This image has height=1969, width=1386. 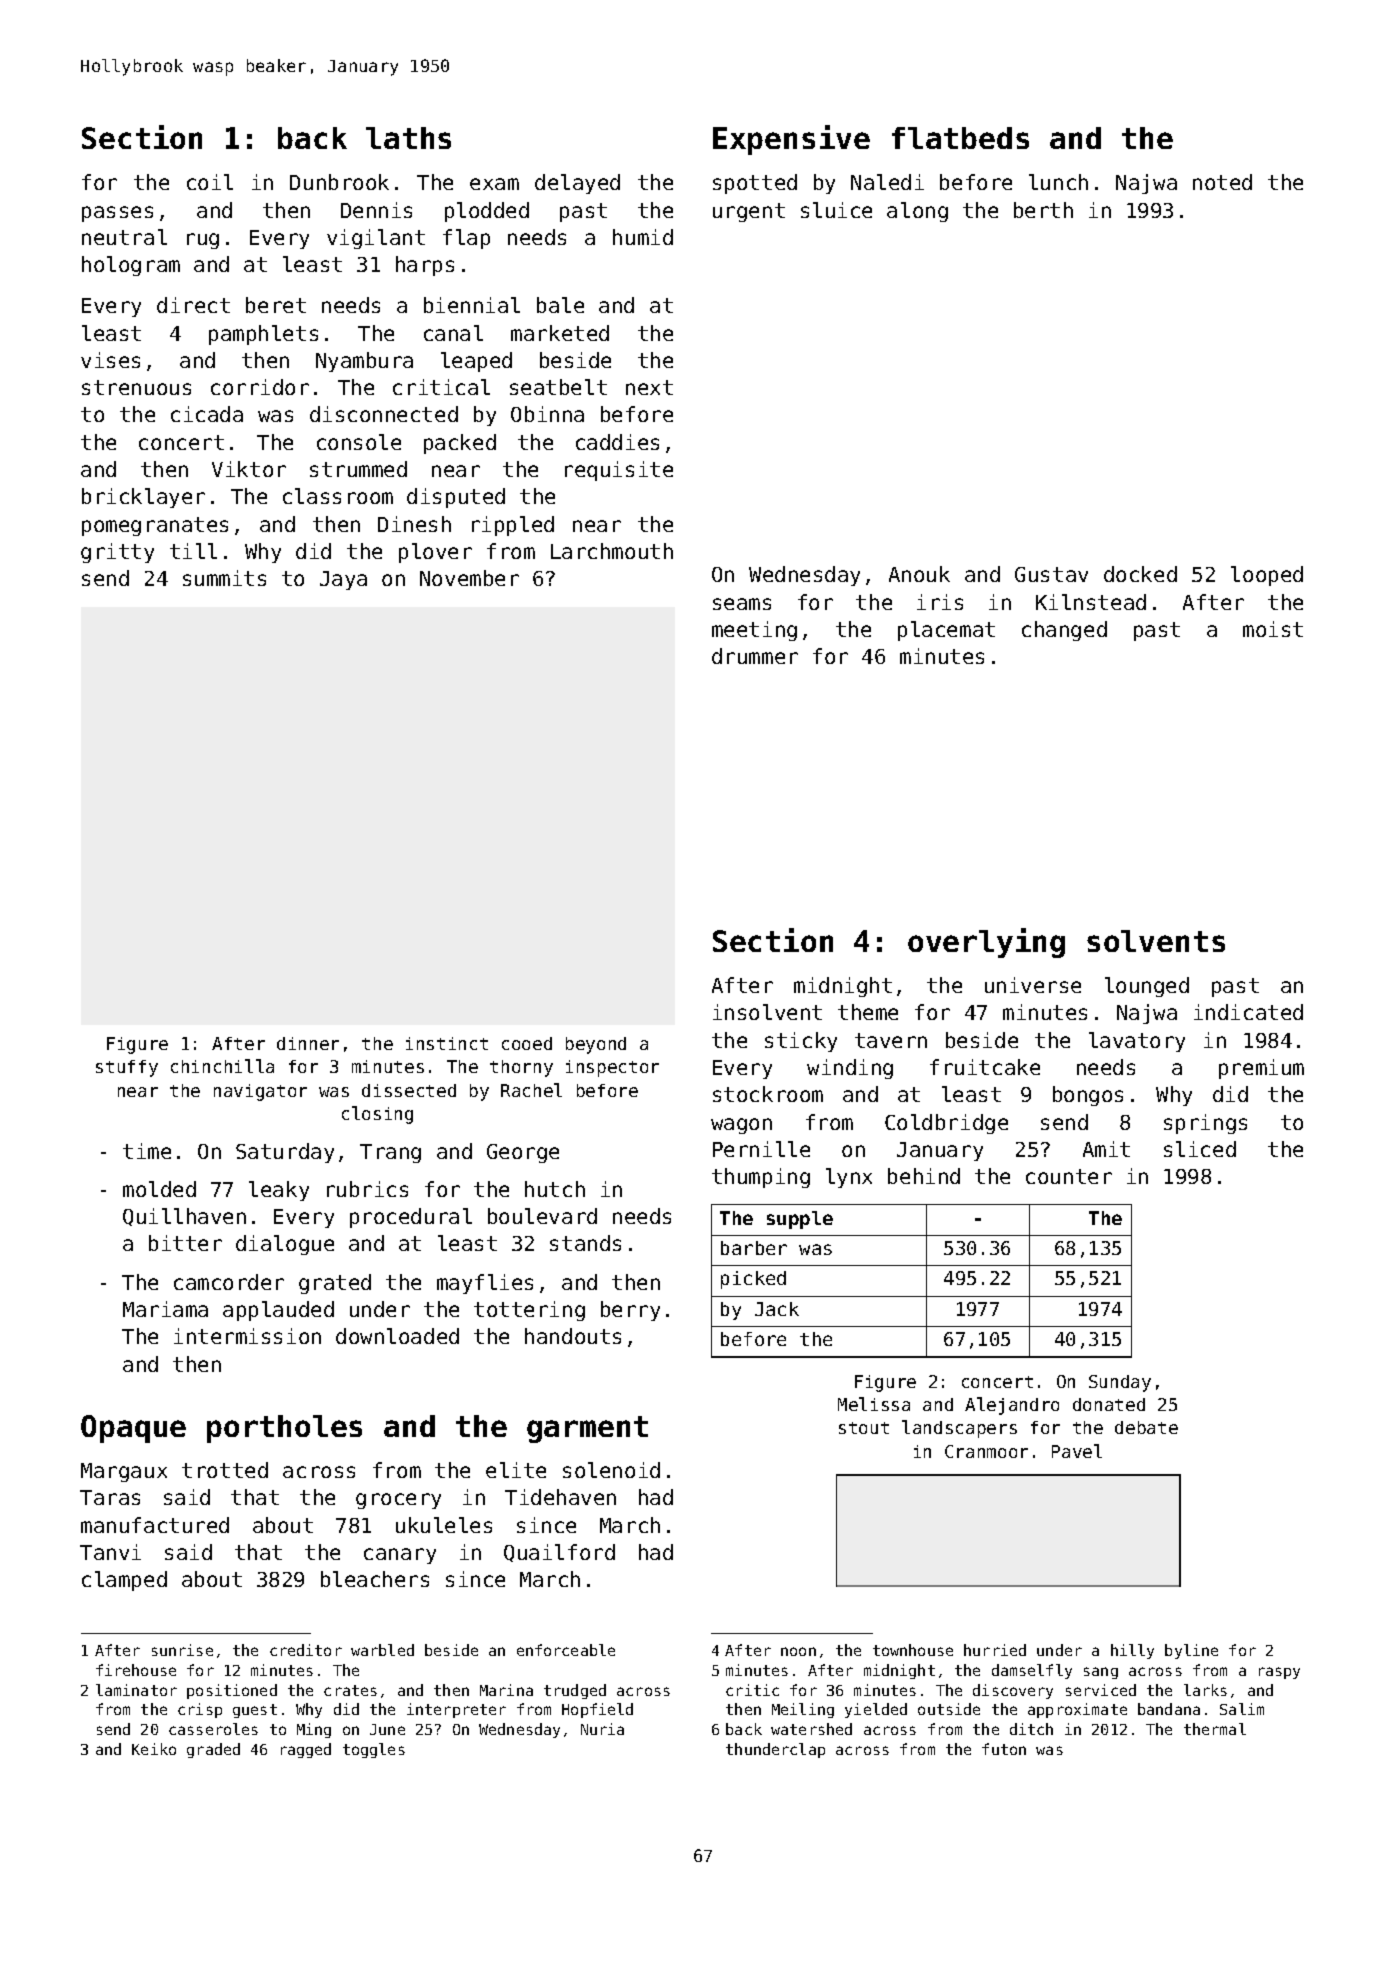 I want to click on Nuria, so click(x=602, y=1729).
